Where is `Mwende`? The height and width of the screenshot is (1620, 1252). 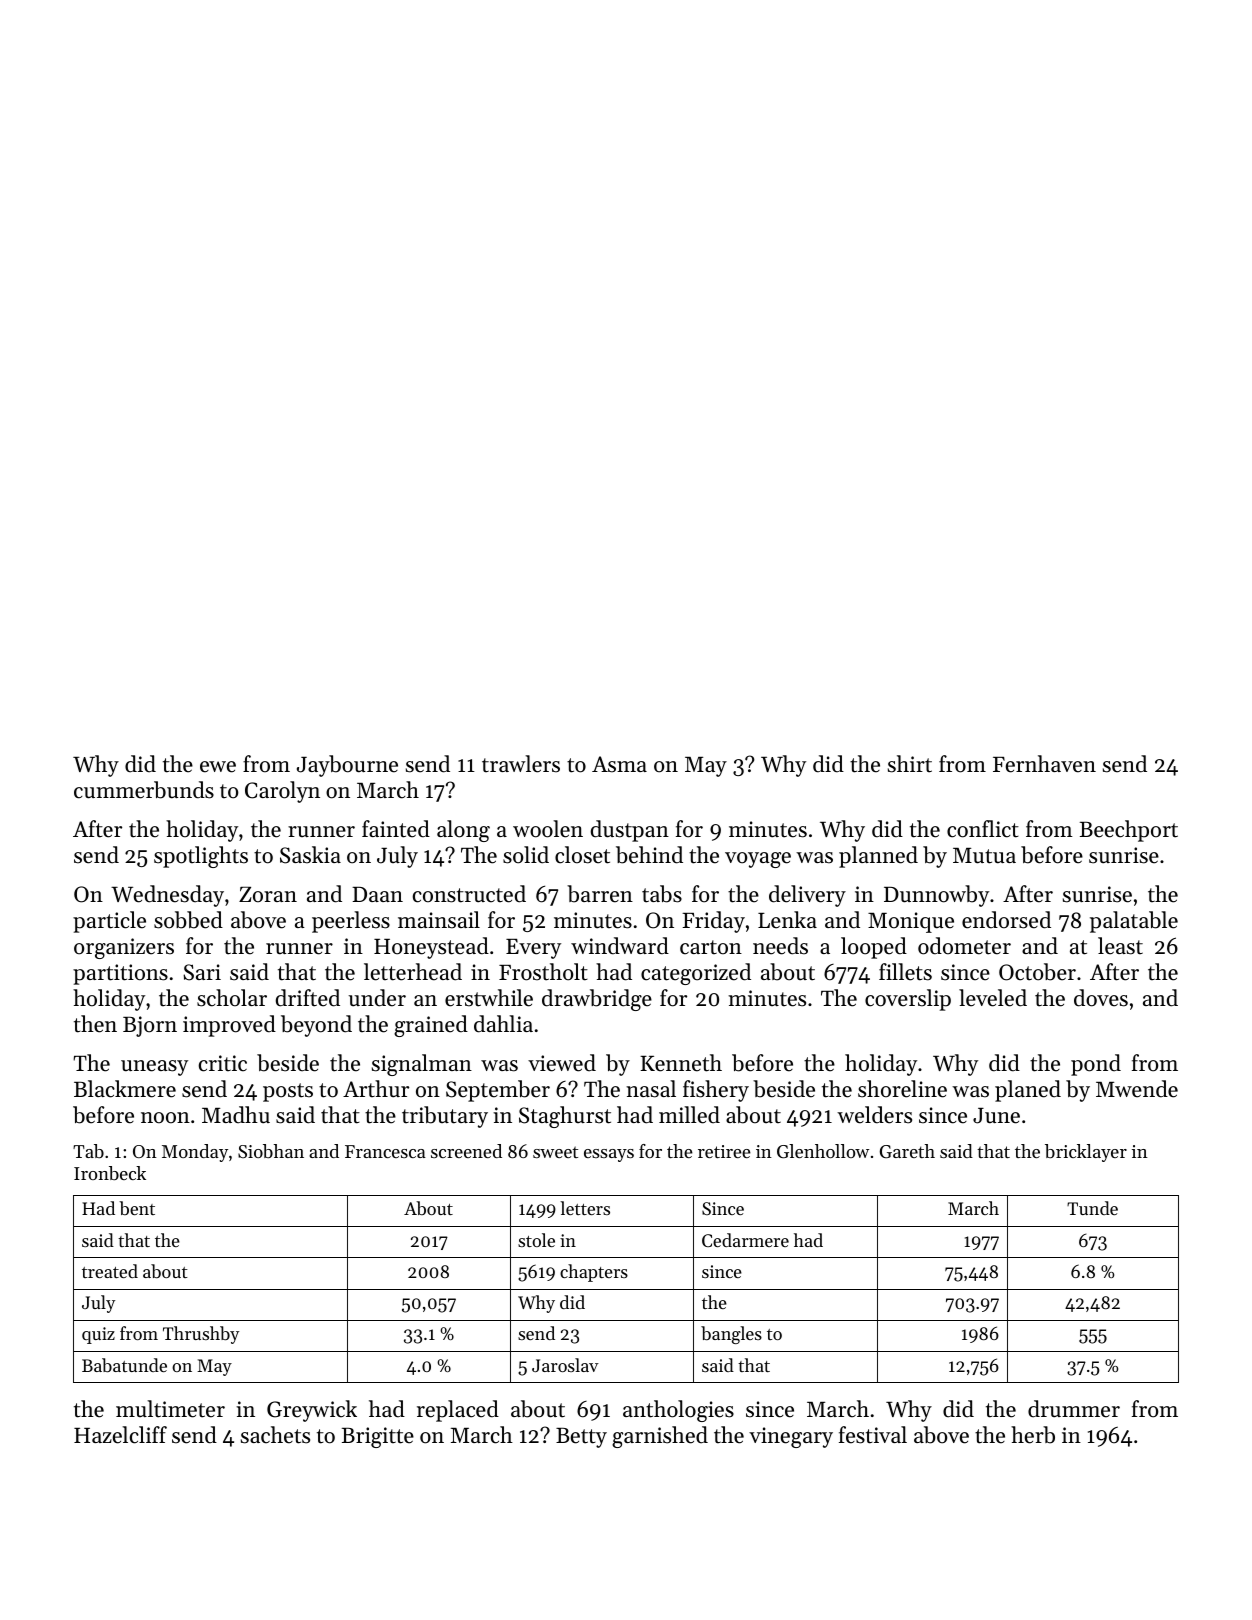 Mwende is located at coordinates (1137, 1089).
